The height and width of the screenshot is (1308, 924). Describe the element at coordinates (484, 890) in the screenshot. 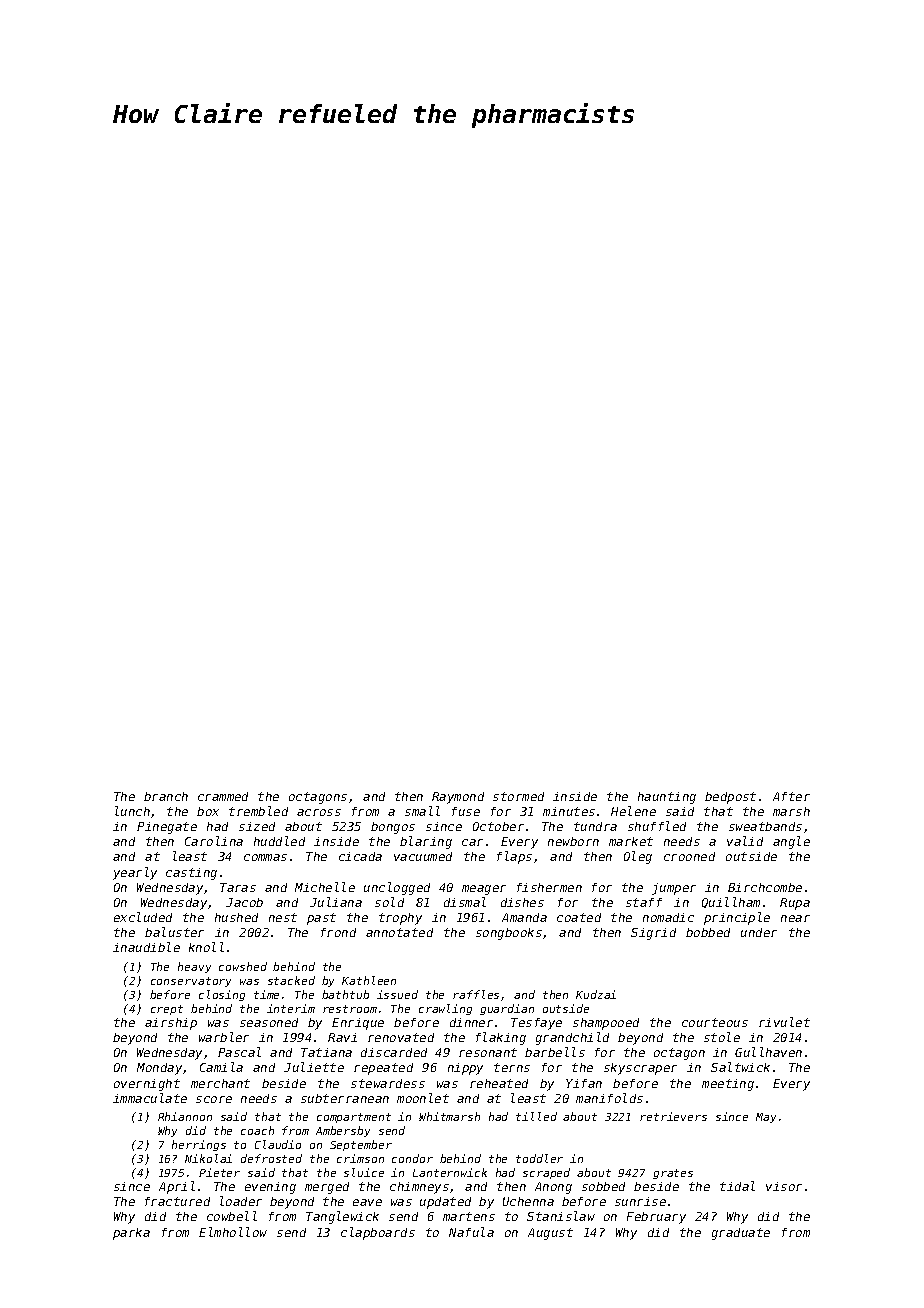

I see `meager` at that location.
